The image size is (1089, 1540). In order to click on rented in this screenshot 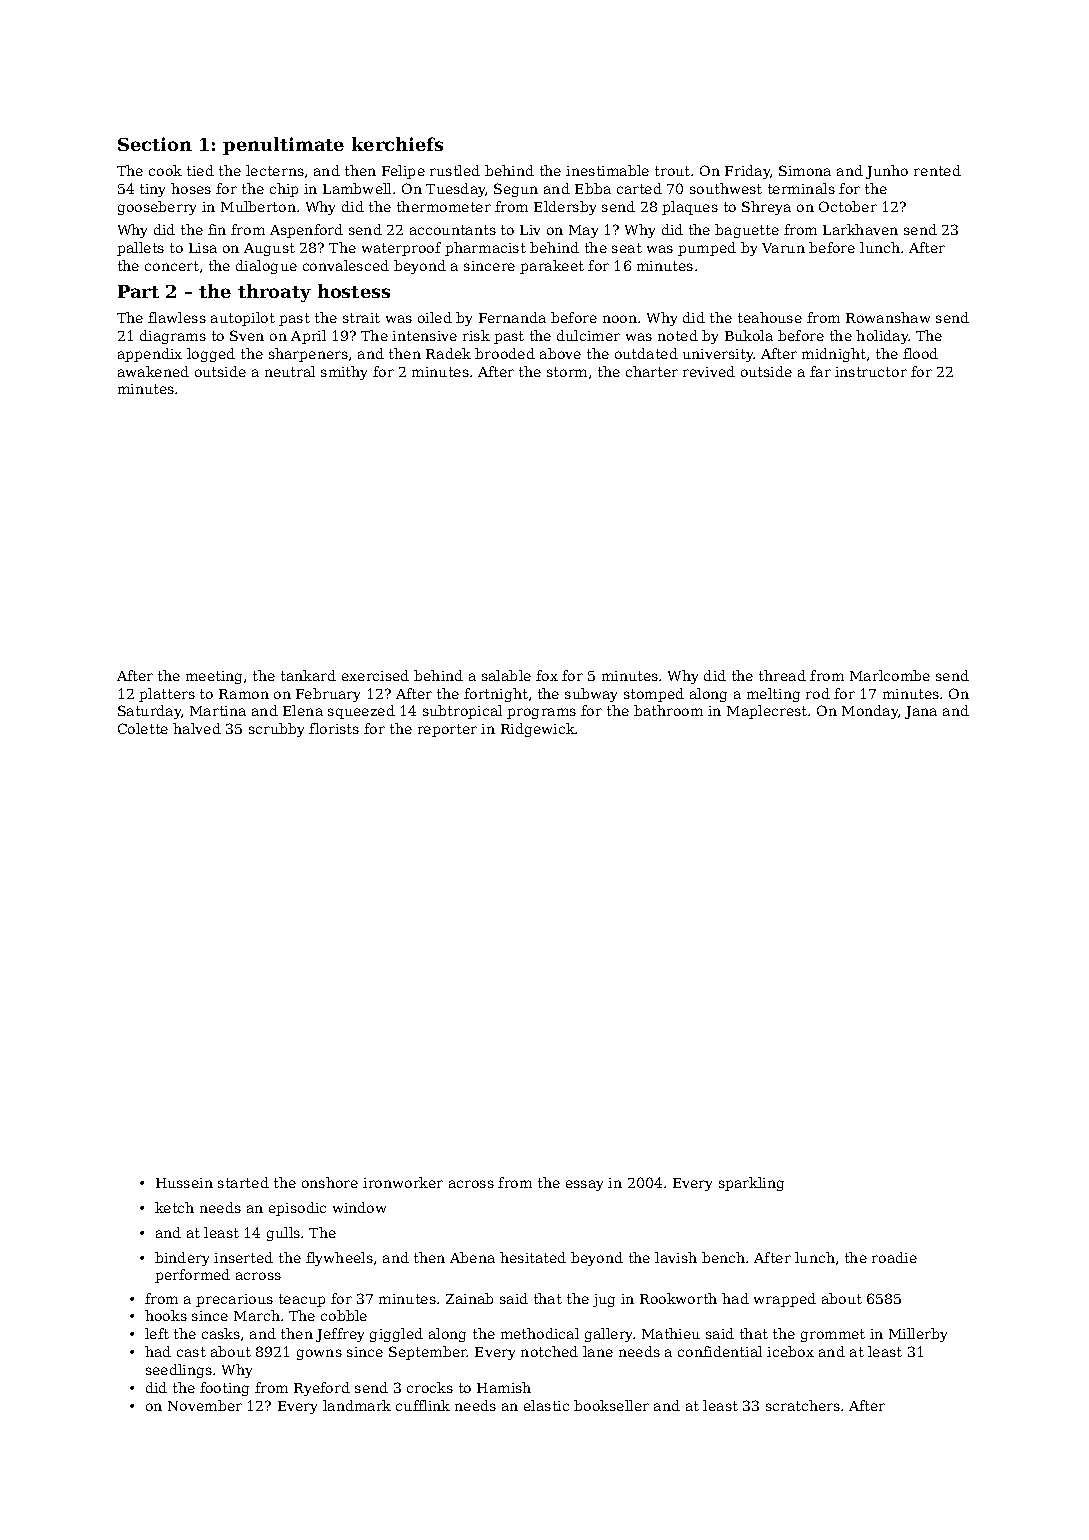, I will do `click(937, 170)`.
